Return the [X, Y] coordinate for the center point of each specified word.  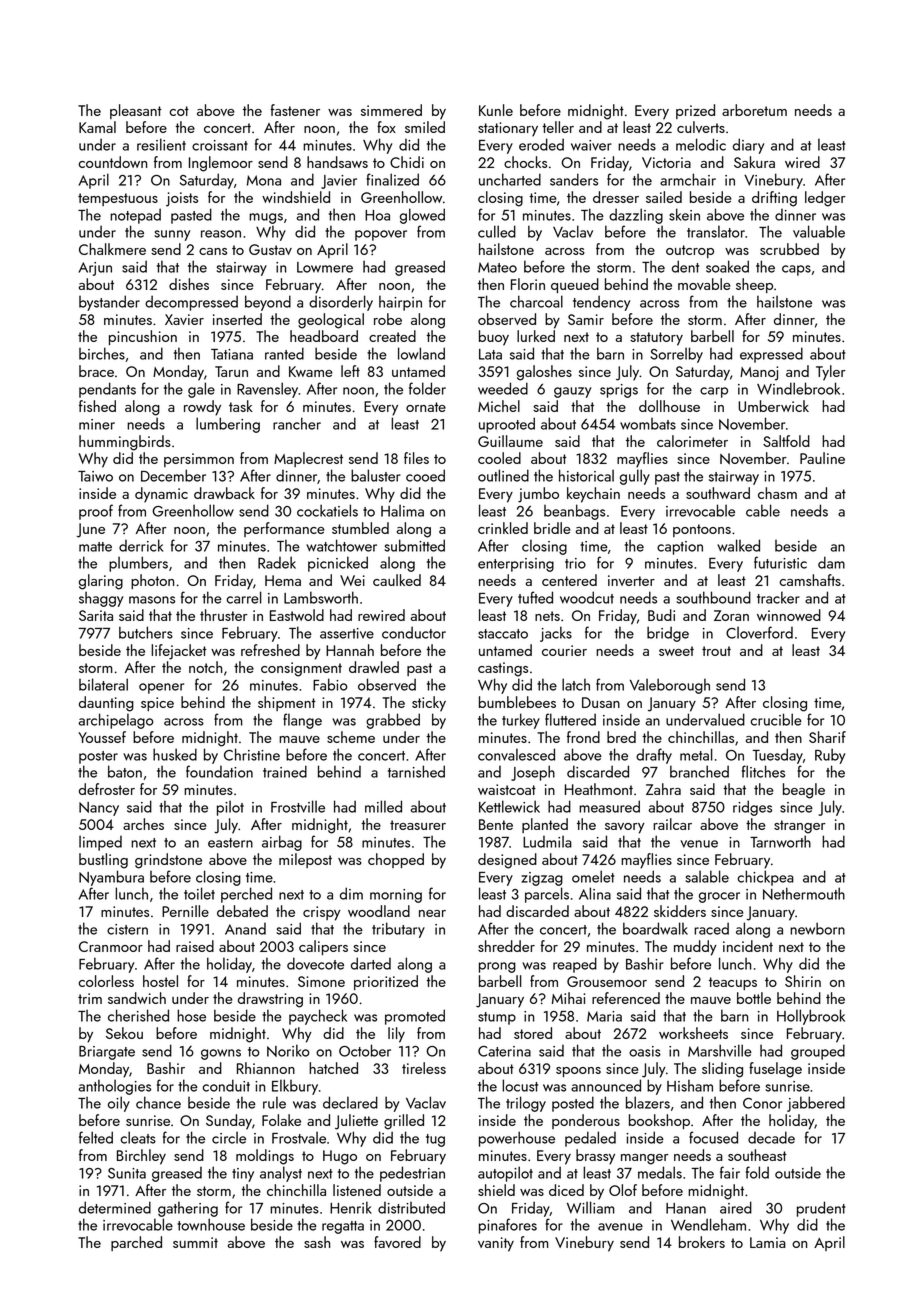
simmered [391, 110]
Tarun [231, 371]
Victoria [666, 162]
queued [575, 285]
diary [748, 146]
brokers [702, 1242]
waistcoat [507, 789]
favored [397, 1242]
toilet [199, 893]
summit [195, 1242]
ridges [752, 808]
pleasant [135, 111]
